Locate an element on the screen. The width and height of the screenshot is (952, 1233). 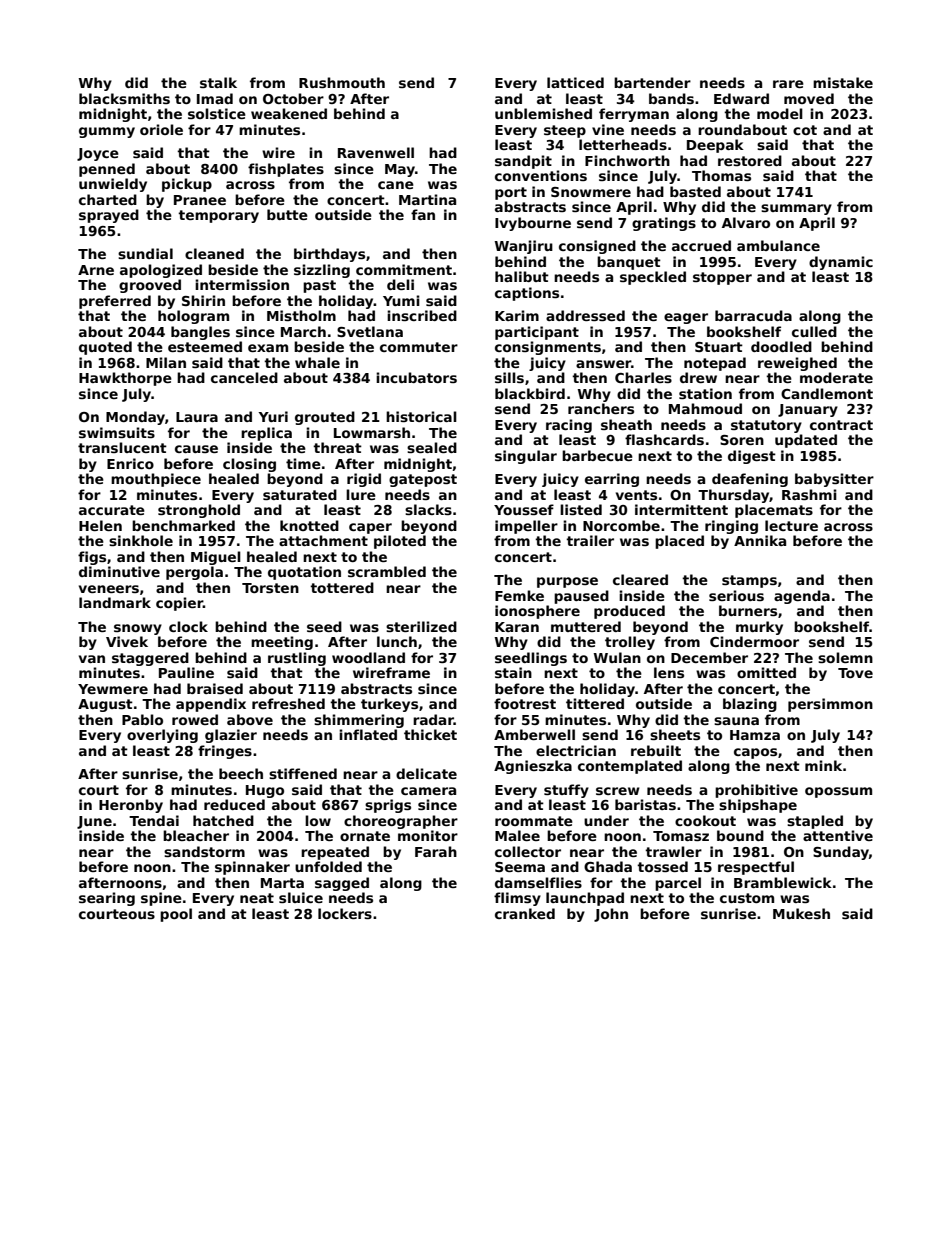
May is located at coordinates (400, 170).
